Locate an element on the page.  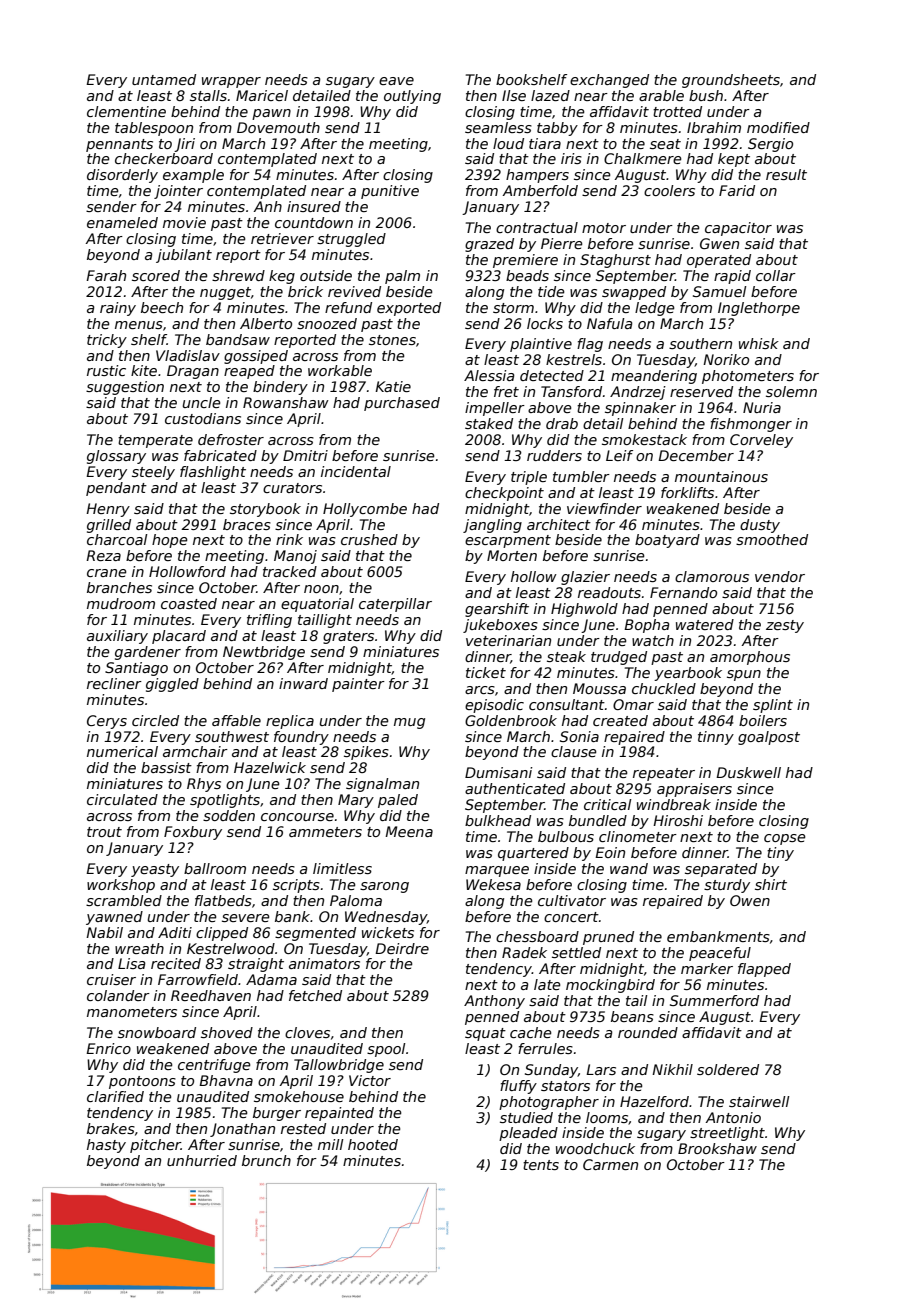
smokestack is located at coordinates (644, 439).
